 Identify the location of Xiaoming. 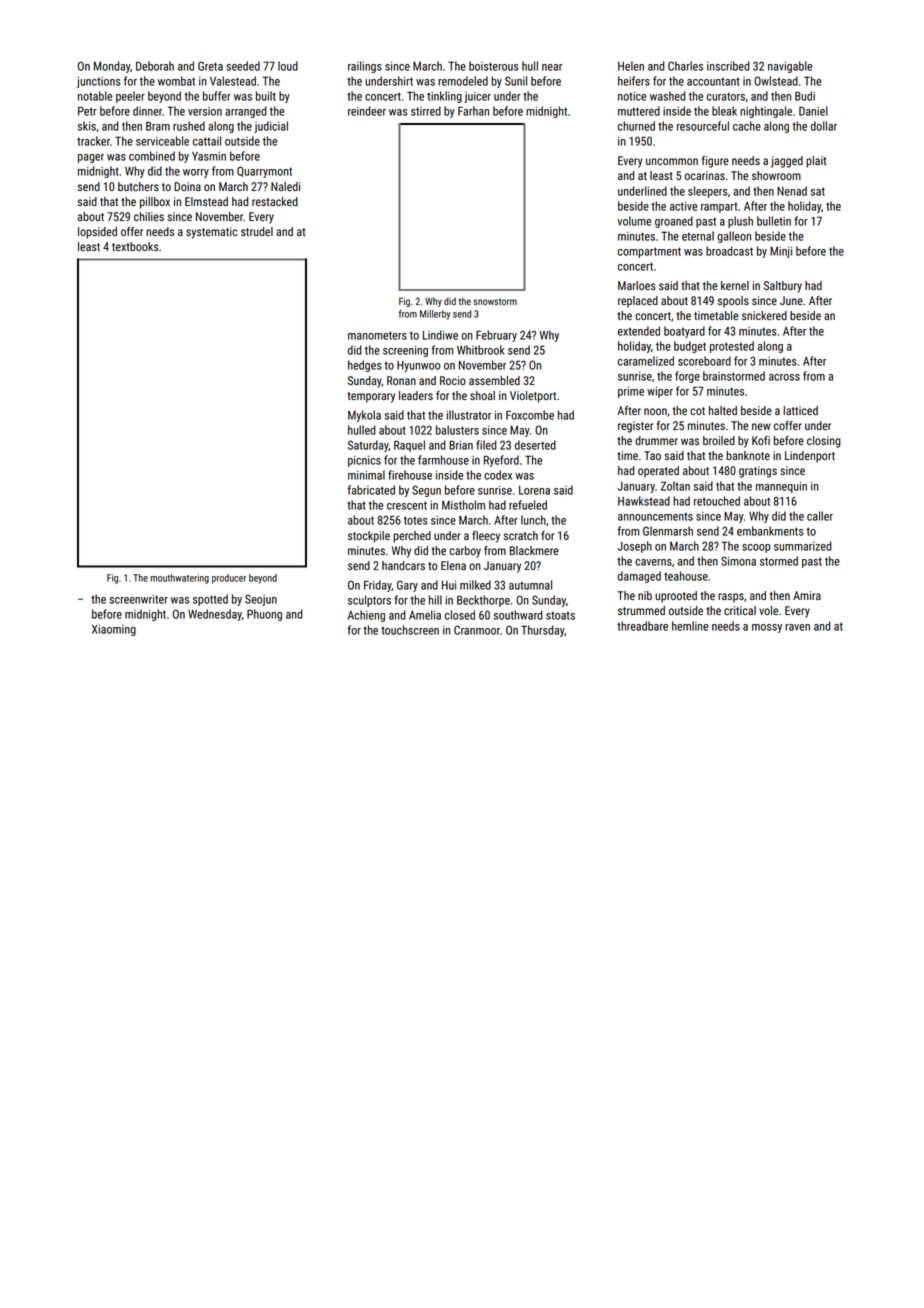
(114, 630).
